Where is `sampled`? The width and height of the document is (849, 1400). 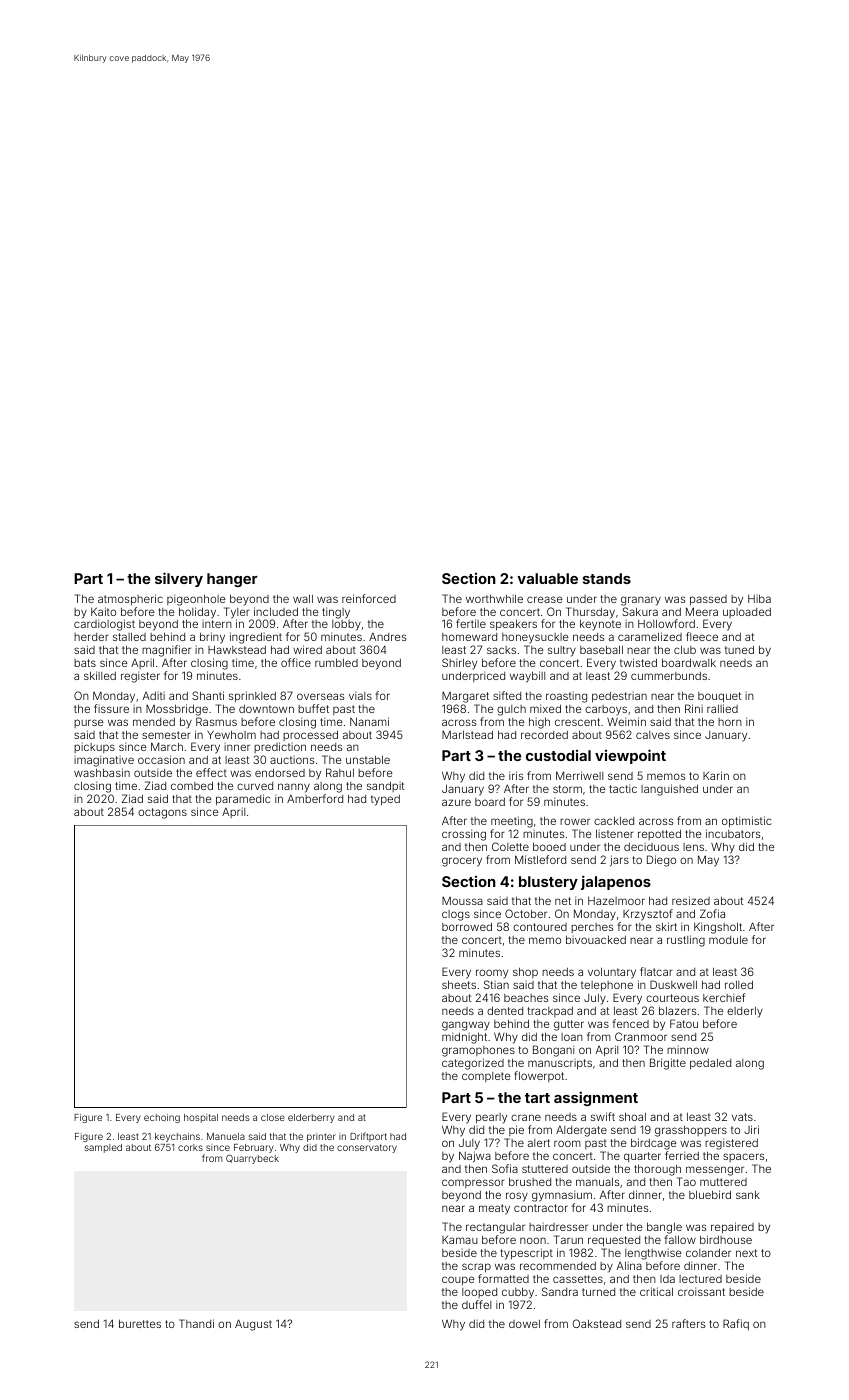
sampled is located at coordinates (103, 1148).
